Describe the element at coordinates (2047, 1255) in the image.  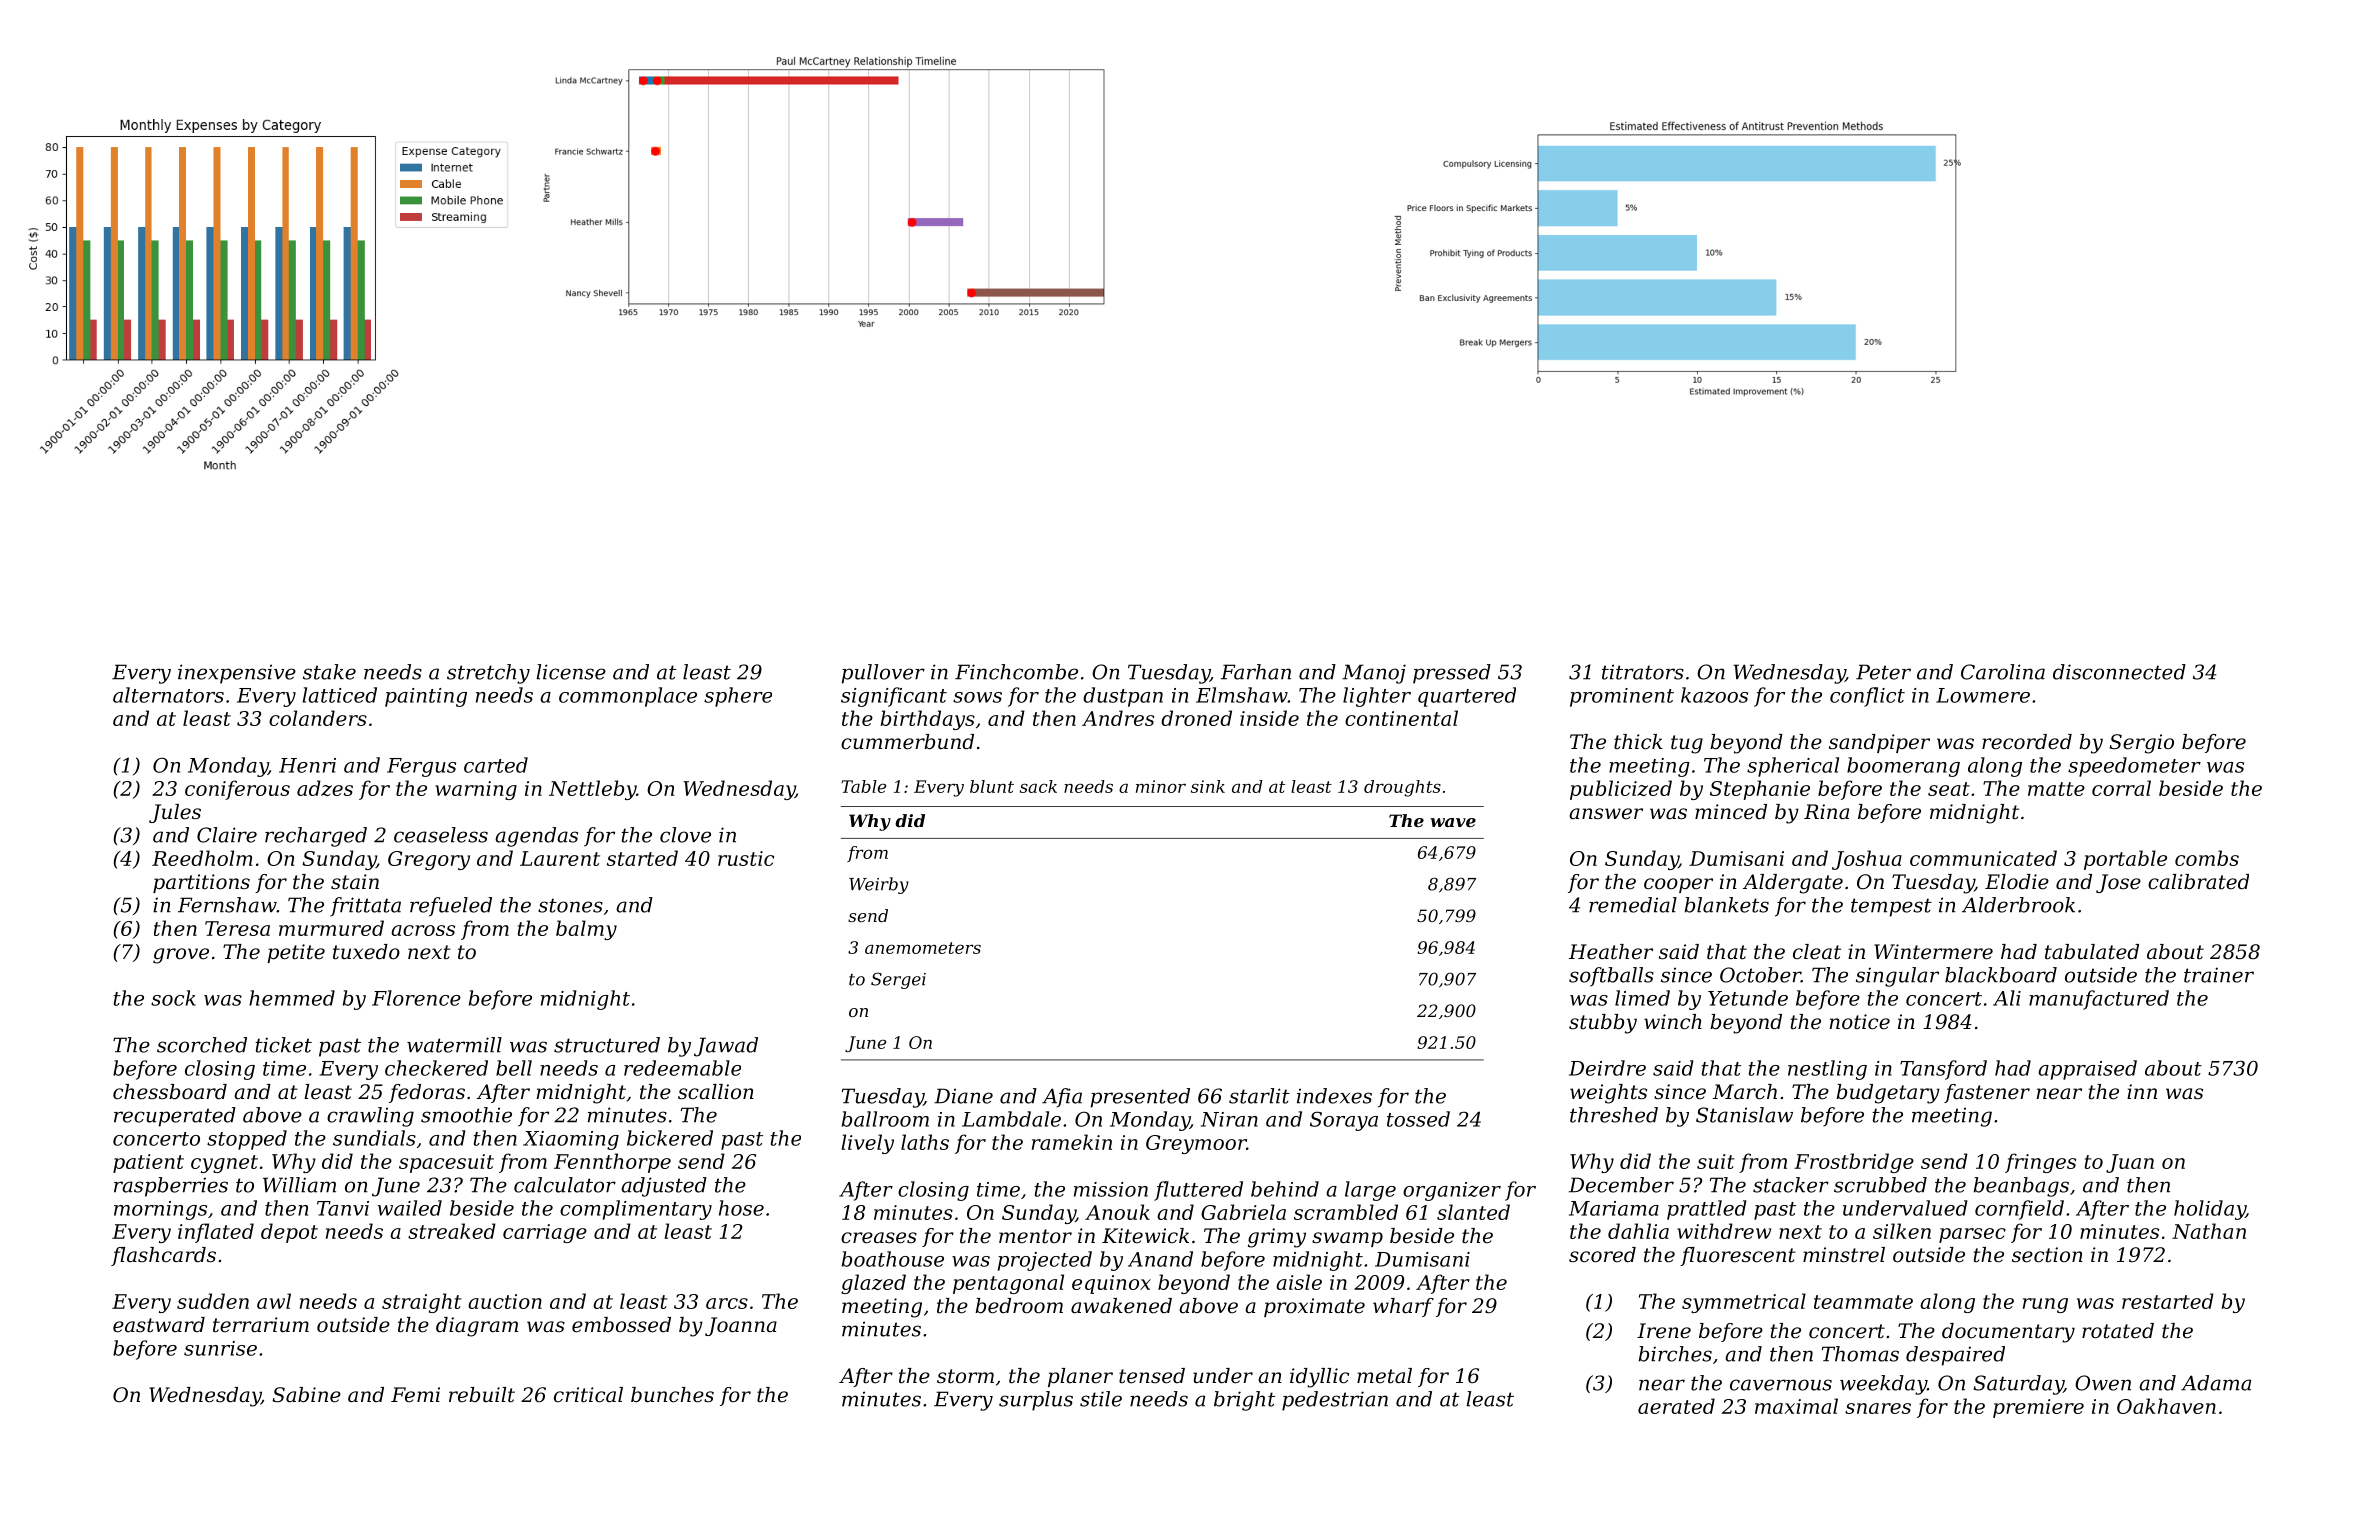
I see `section` at that location.
